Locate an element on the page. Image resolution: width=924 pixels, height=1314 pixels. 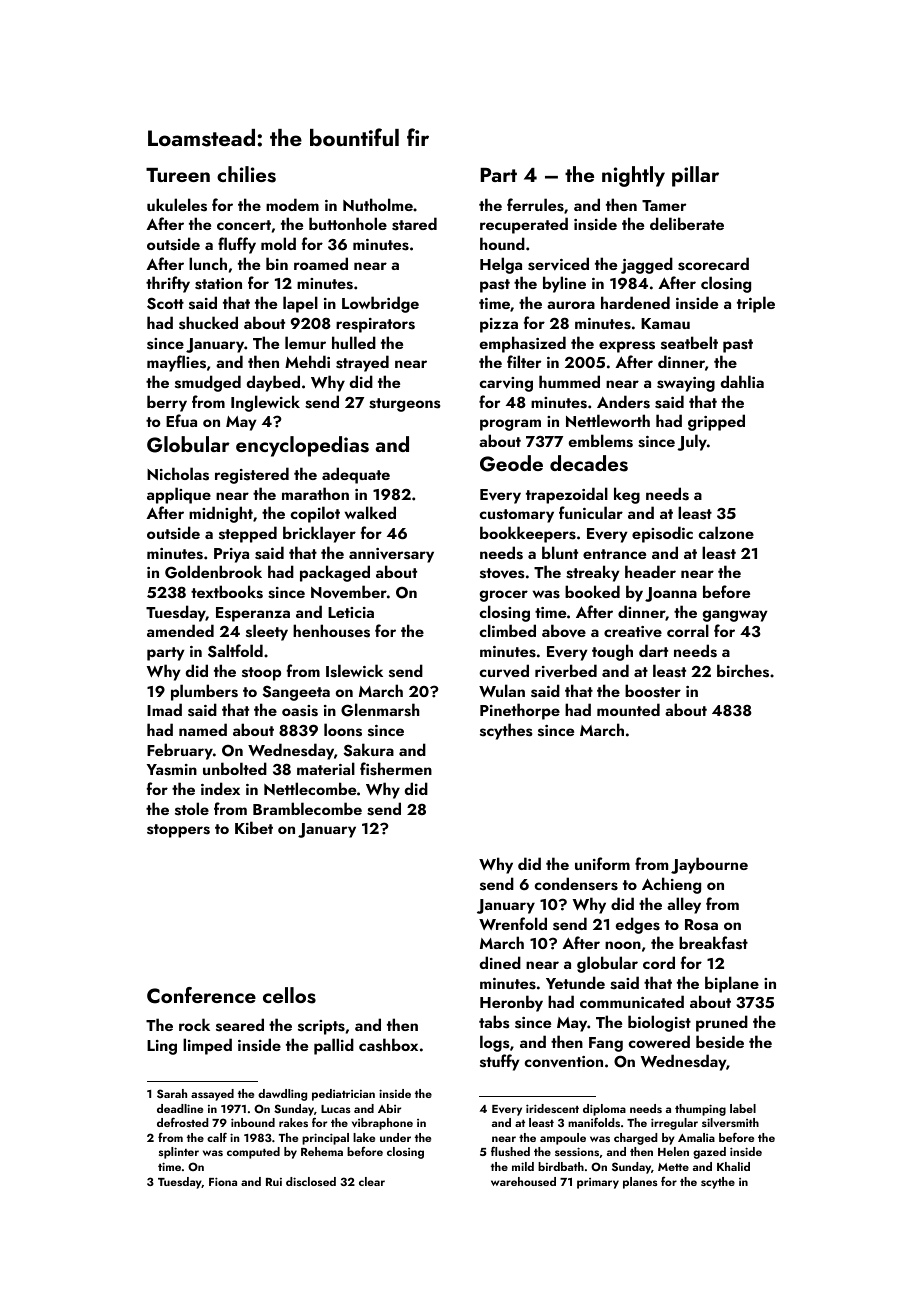
smudged is located at coordinates (208, 383).
